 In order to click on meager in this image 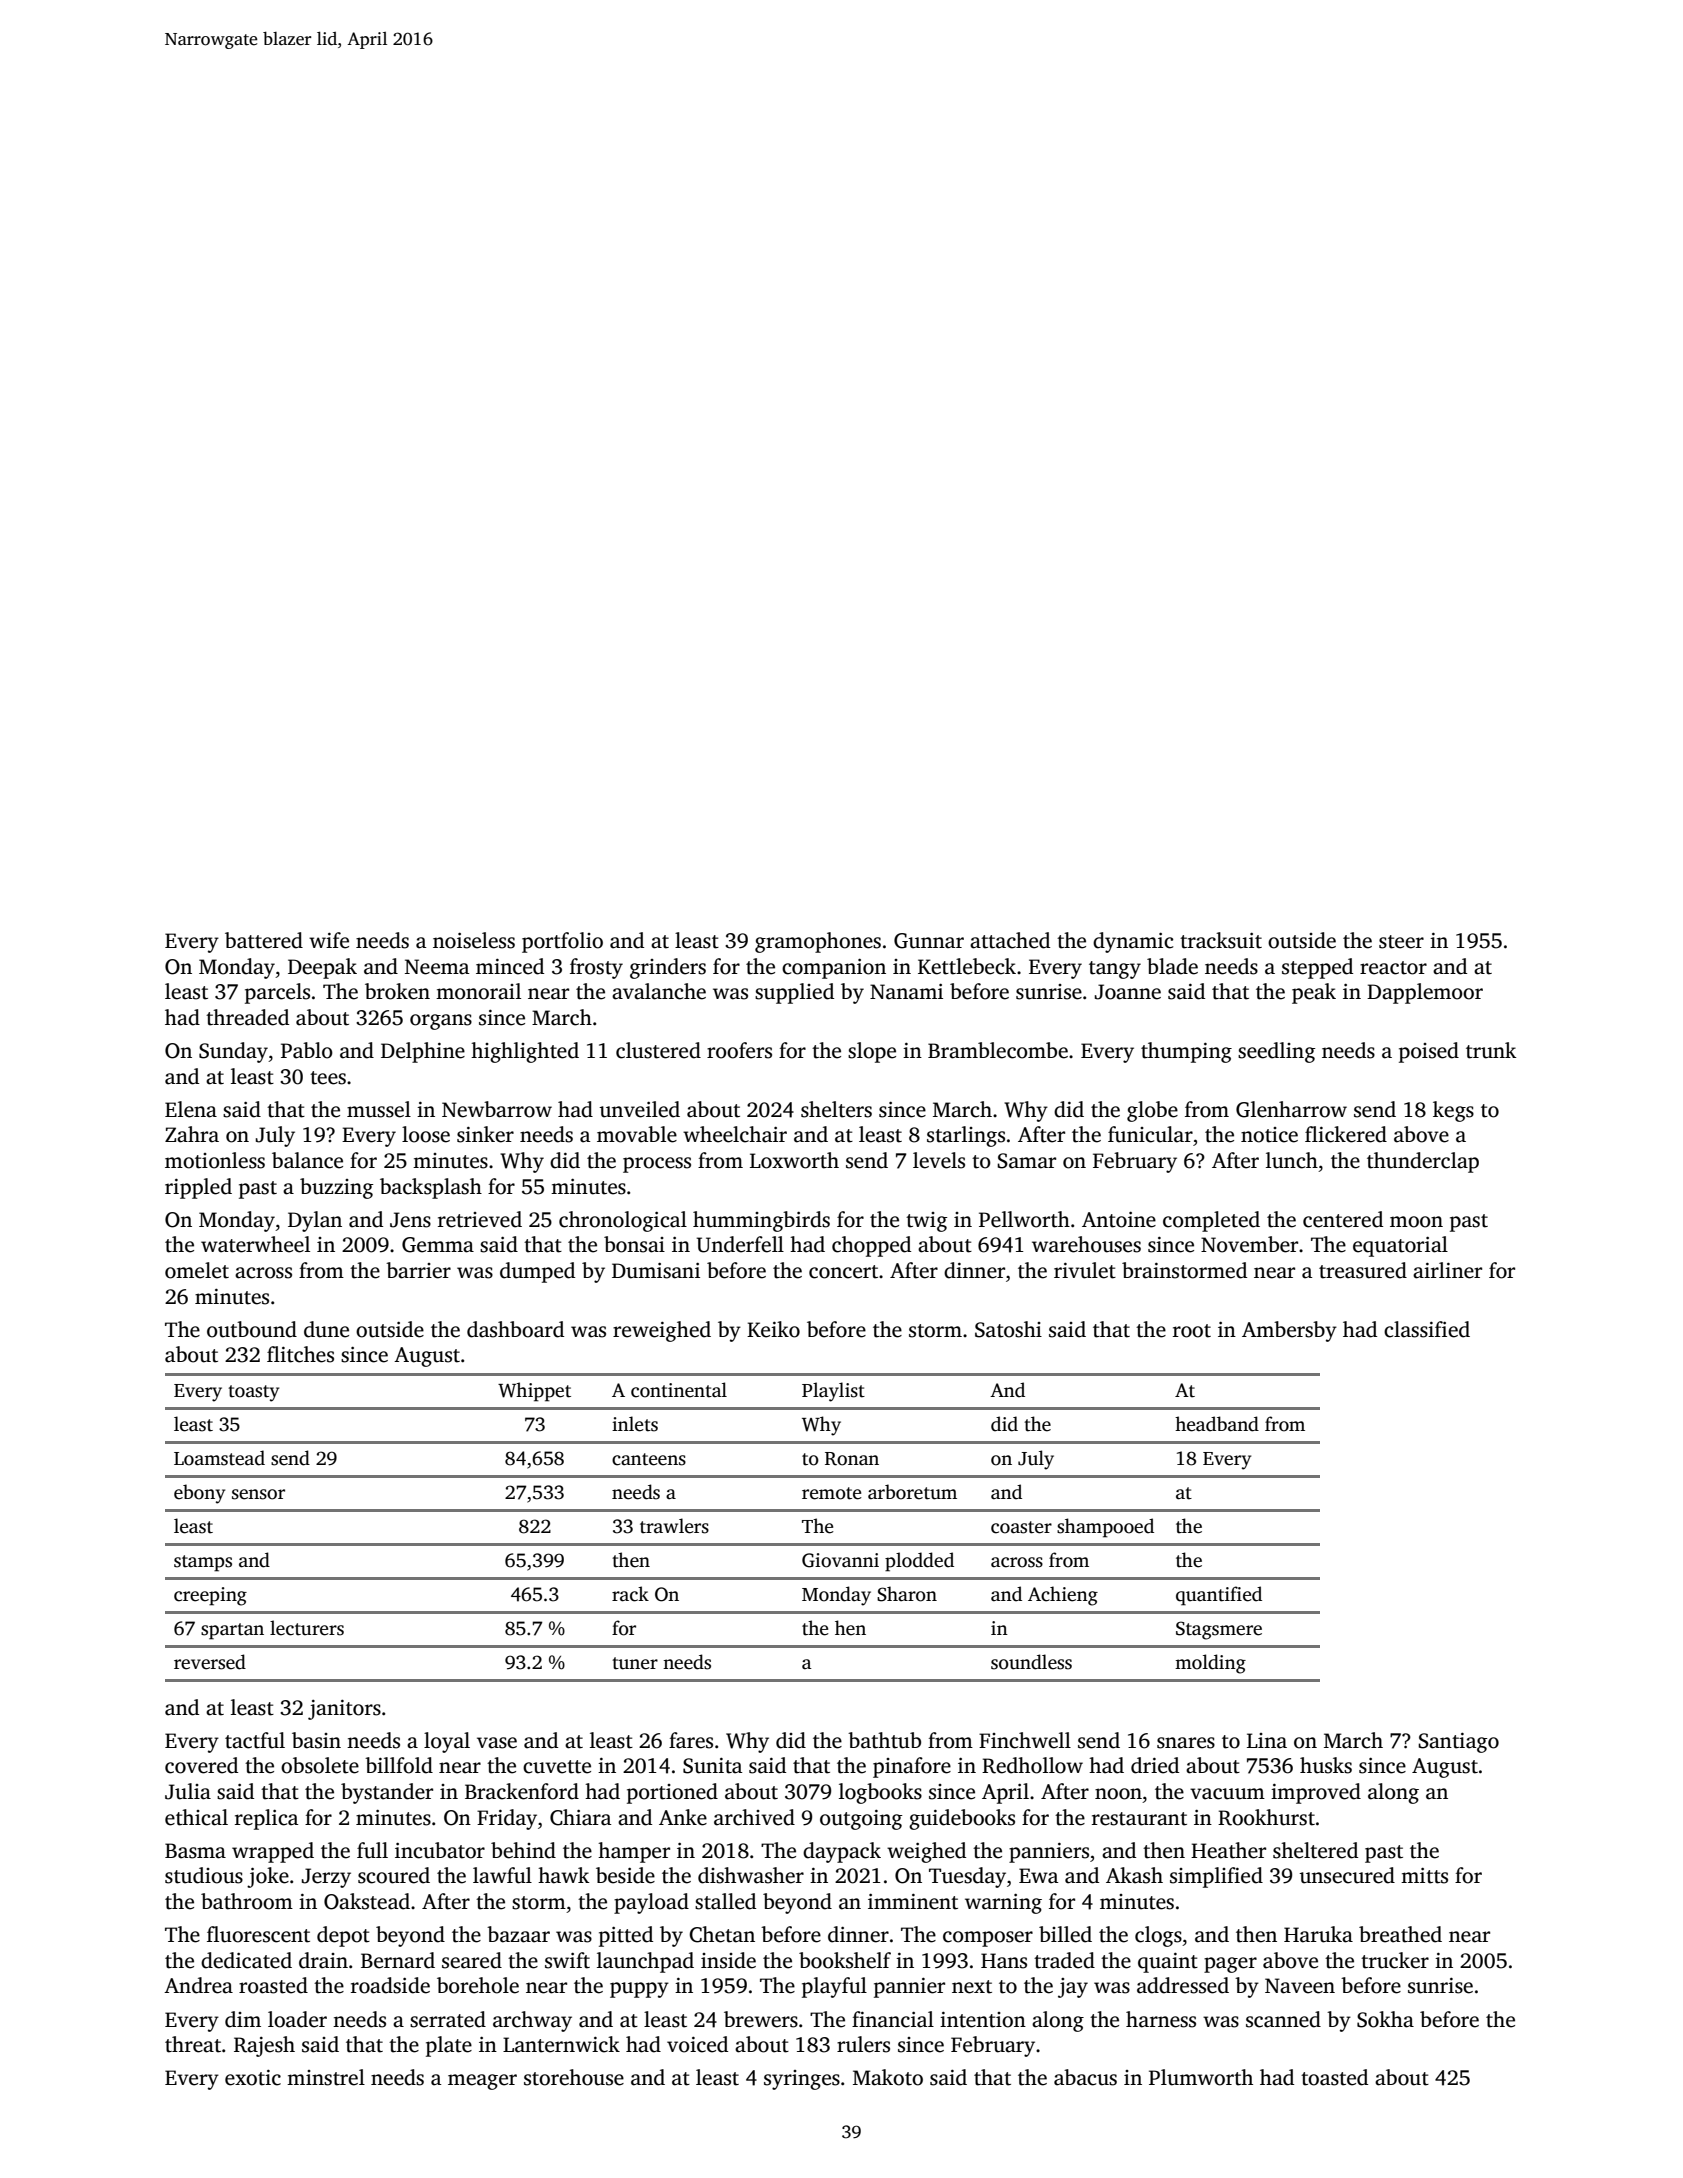, I will do `click(482, 2082)`.
